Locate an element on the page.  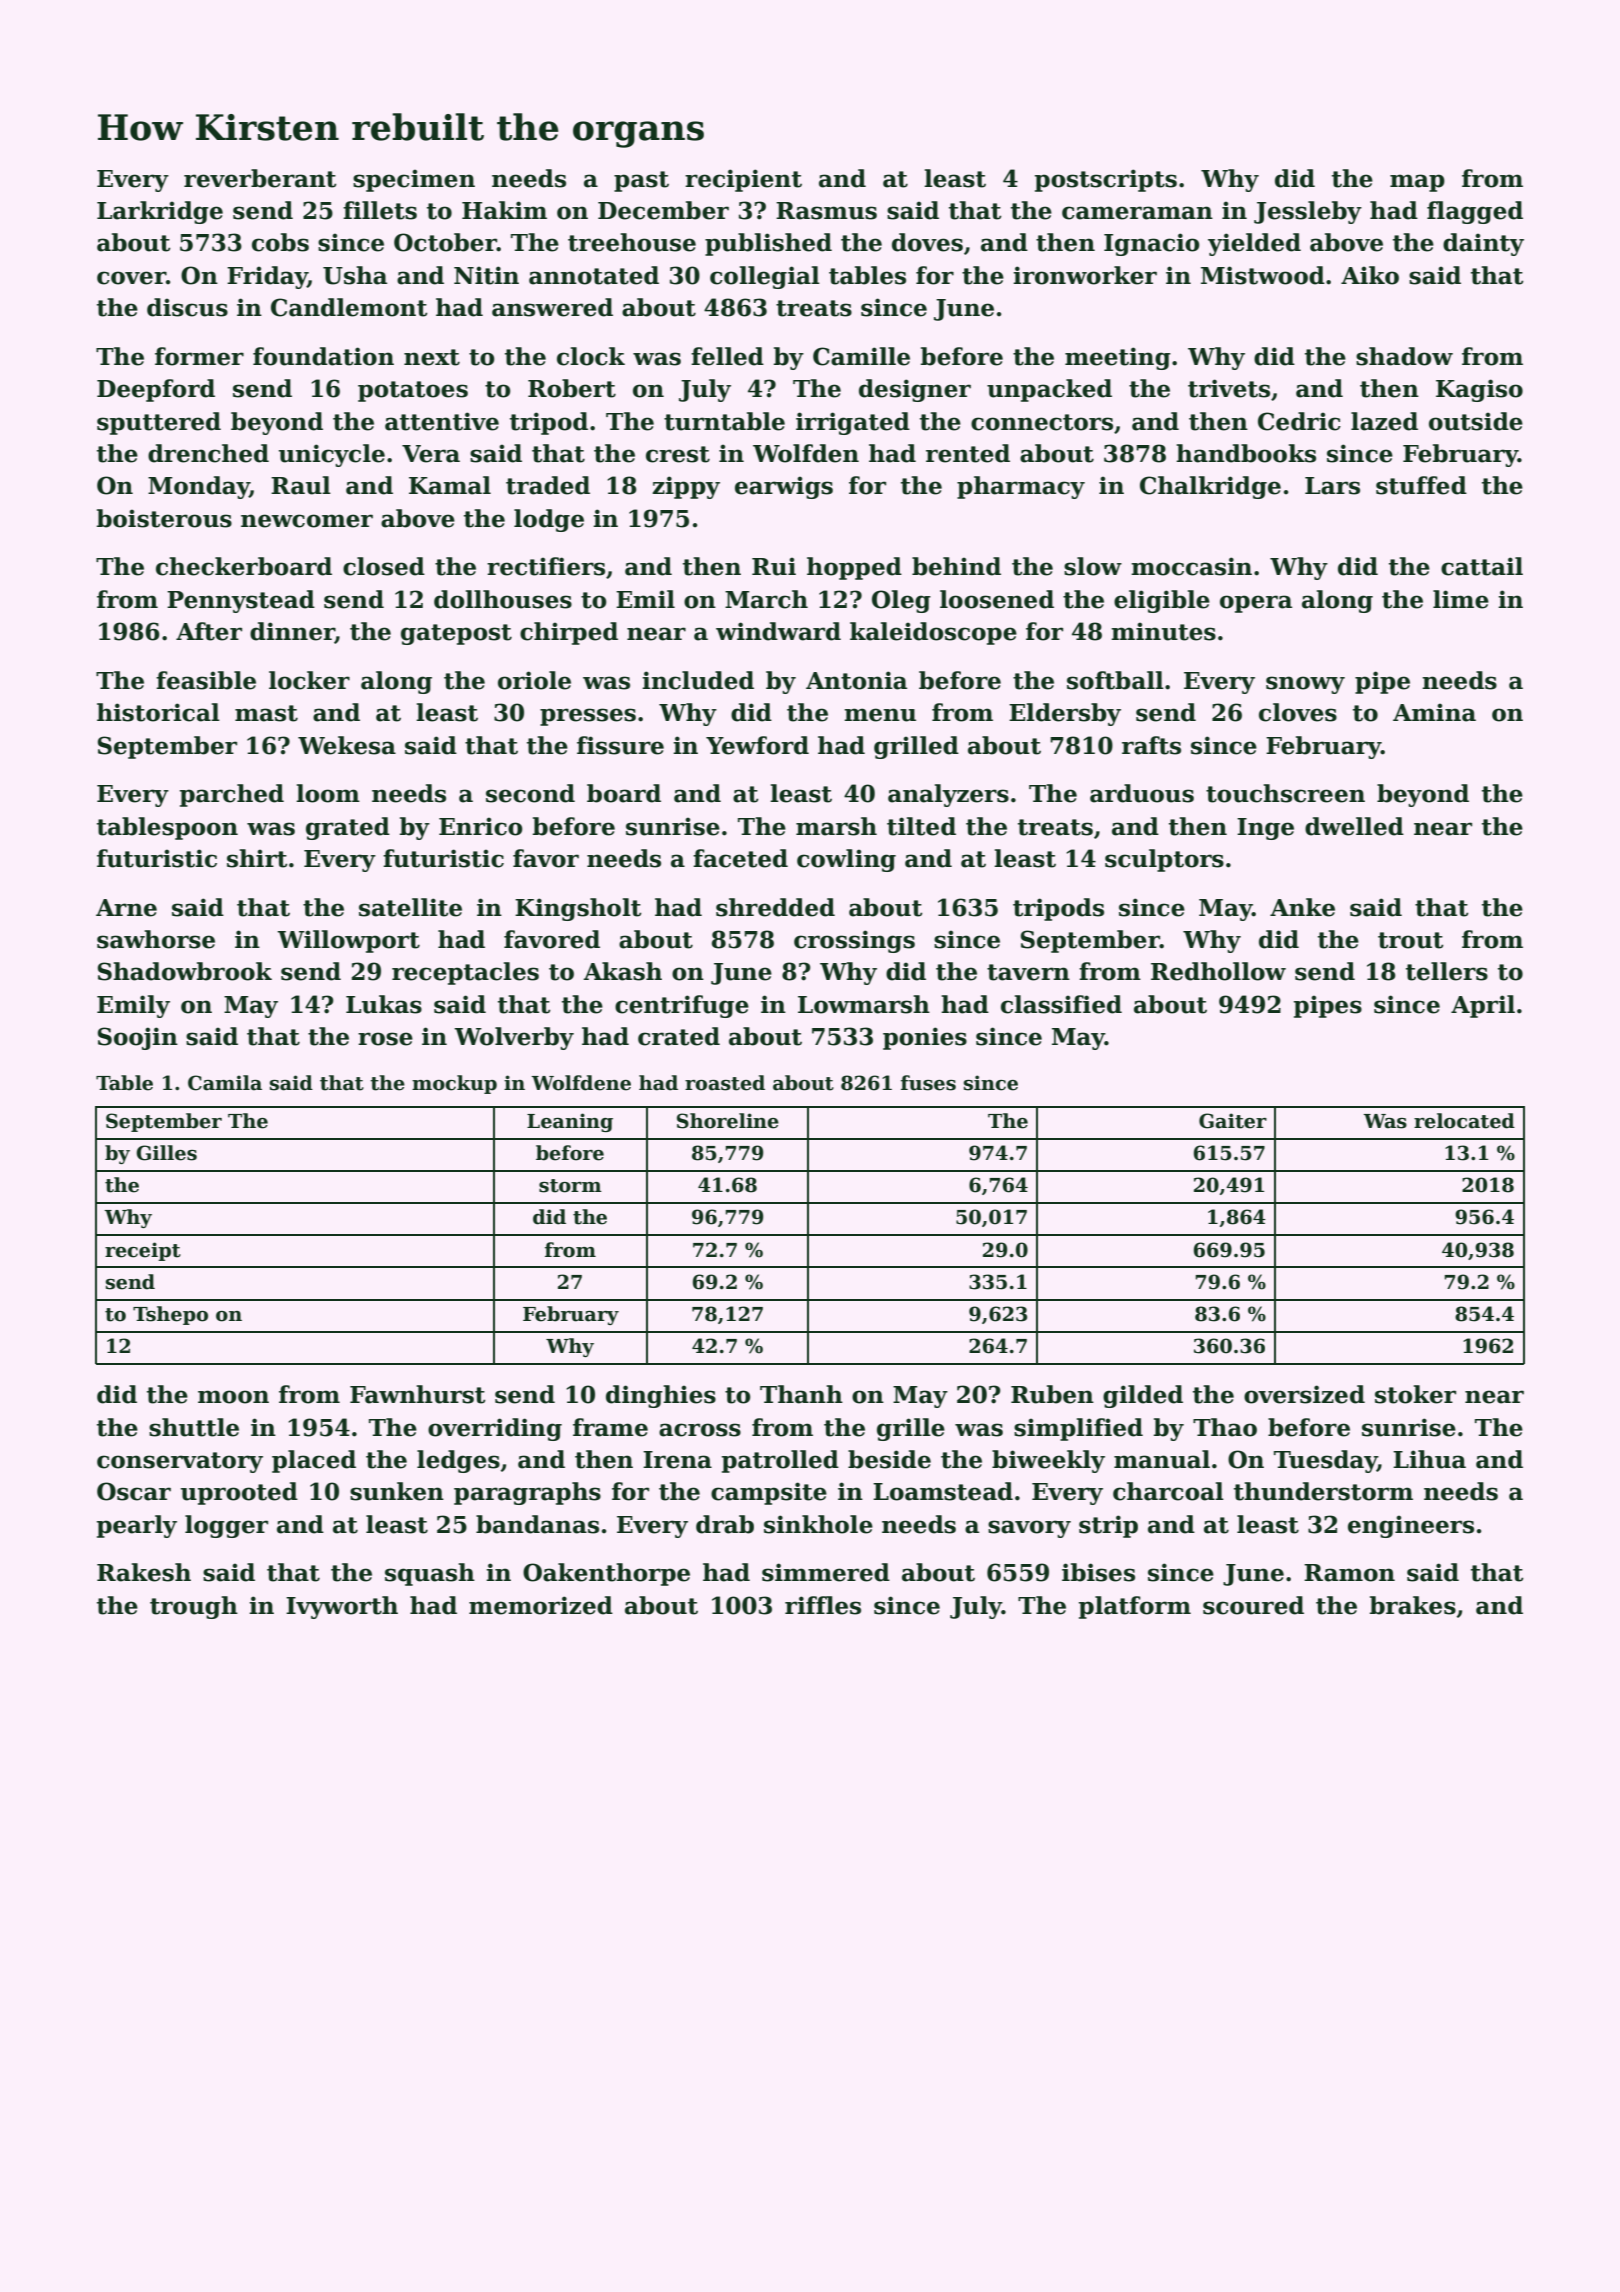
Amina is located at coordinates (1434, 712).
